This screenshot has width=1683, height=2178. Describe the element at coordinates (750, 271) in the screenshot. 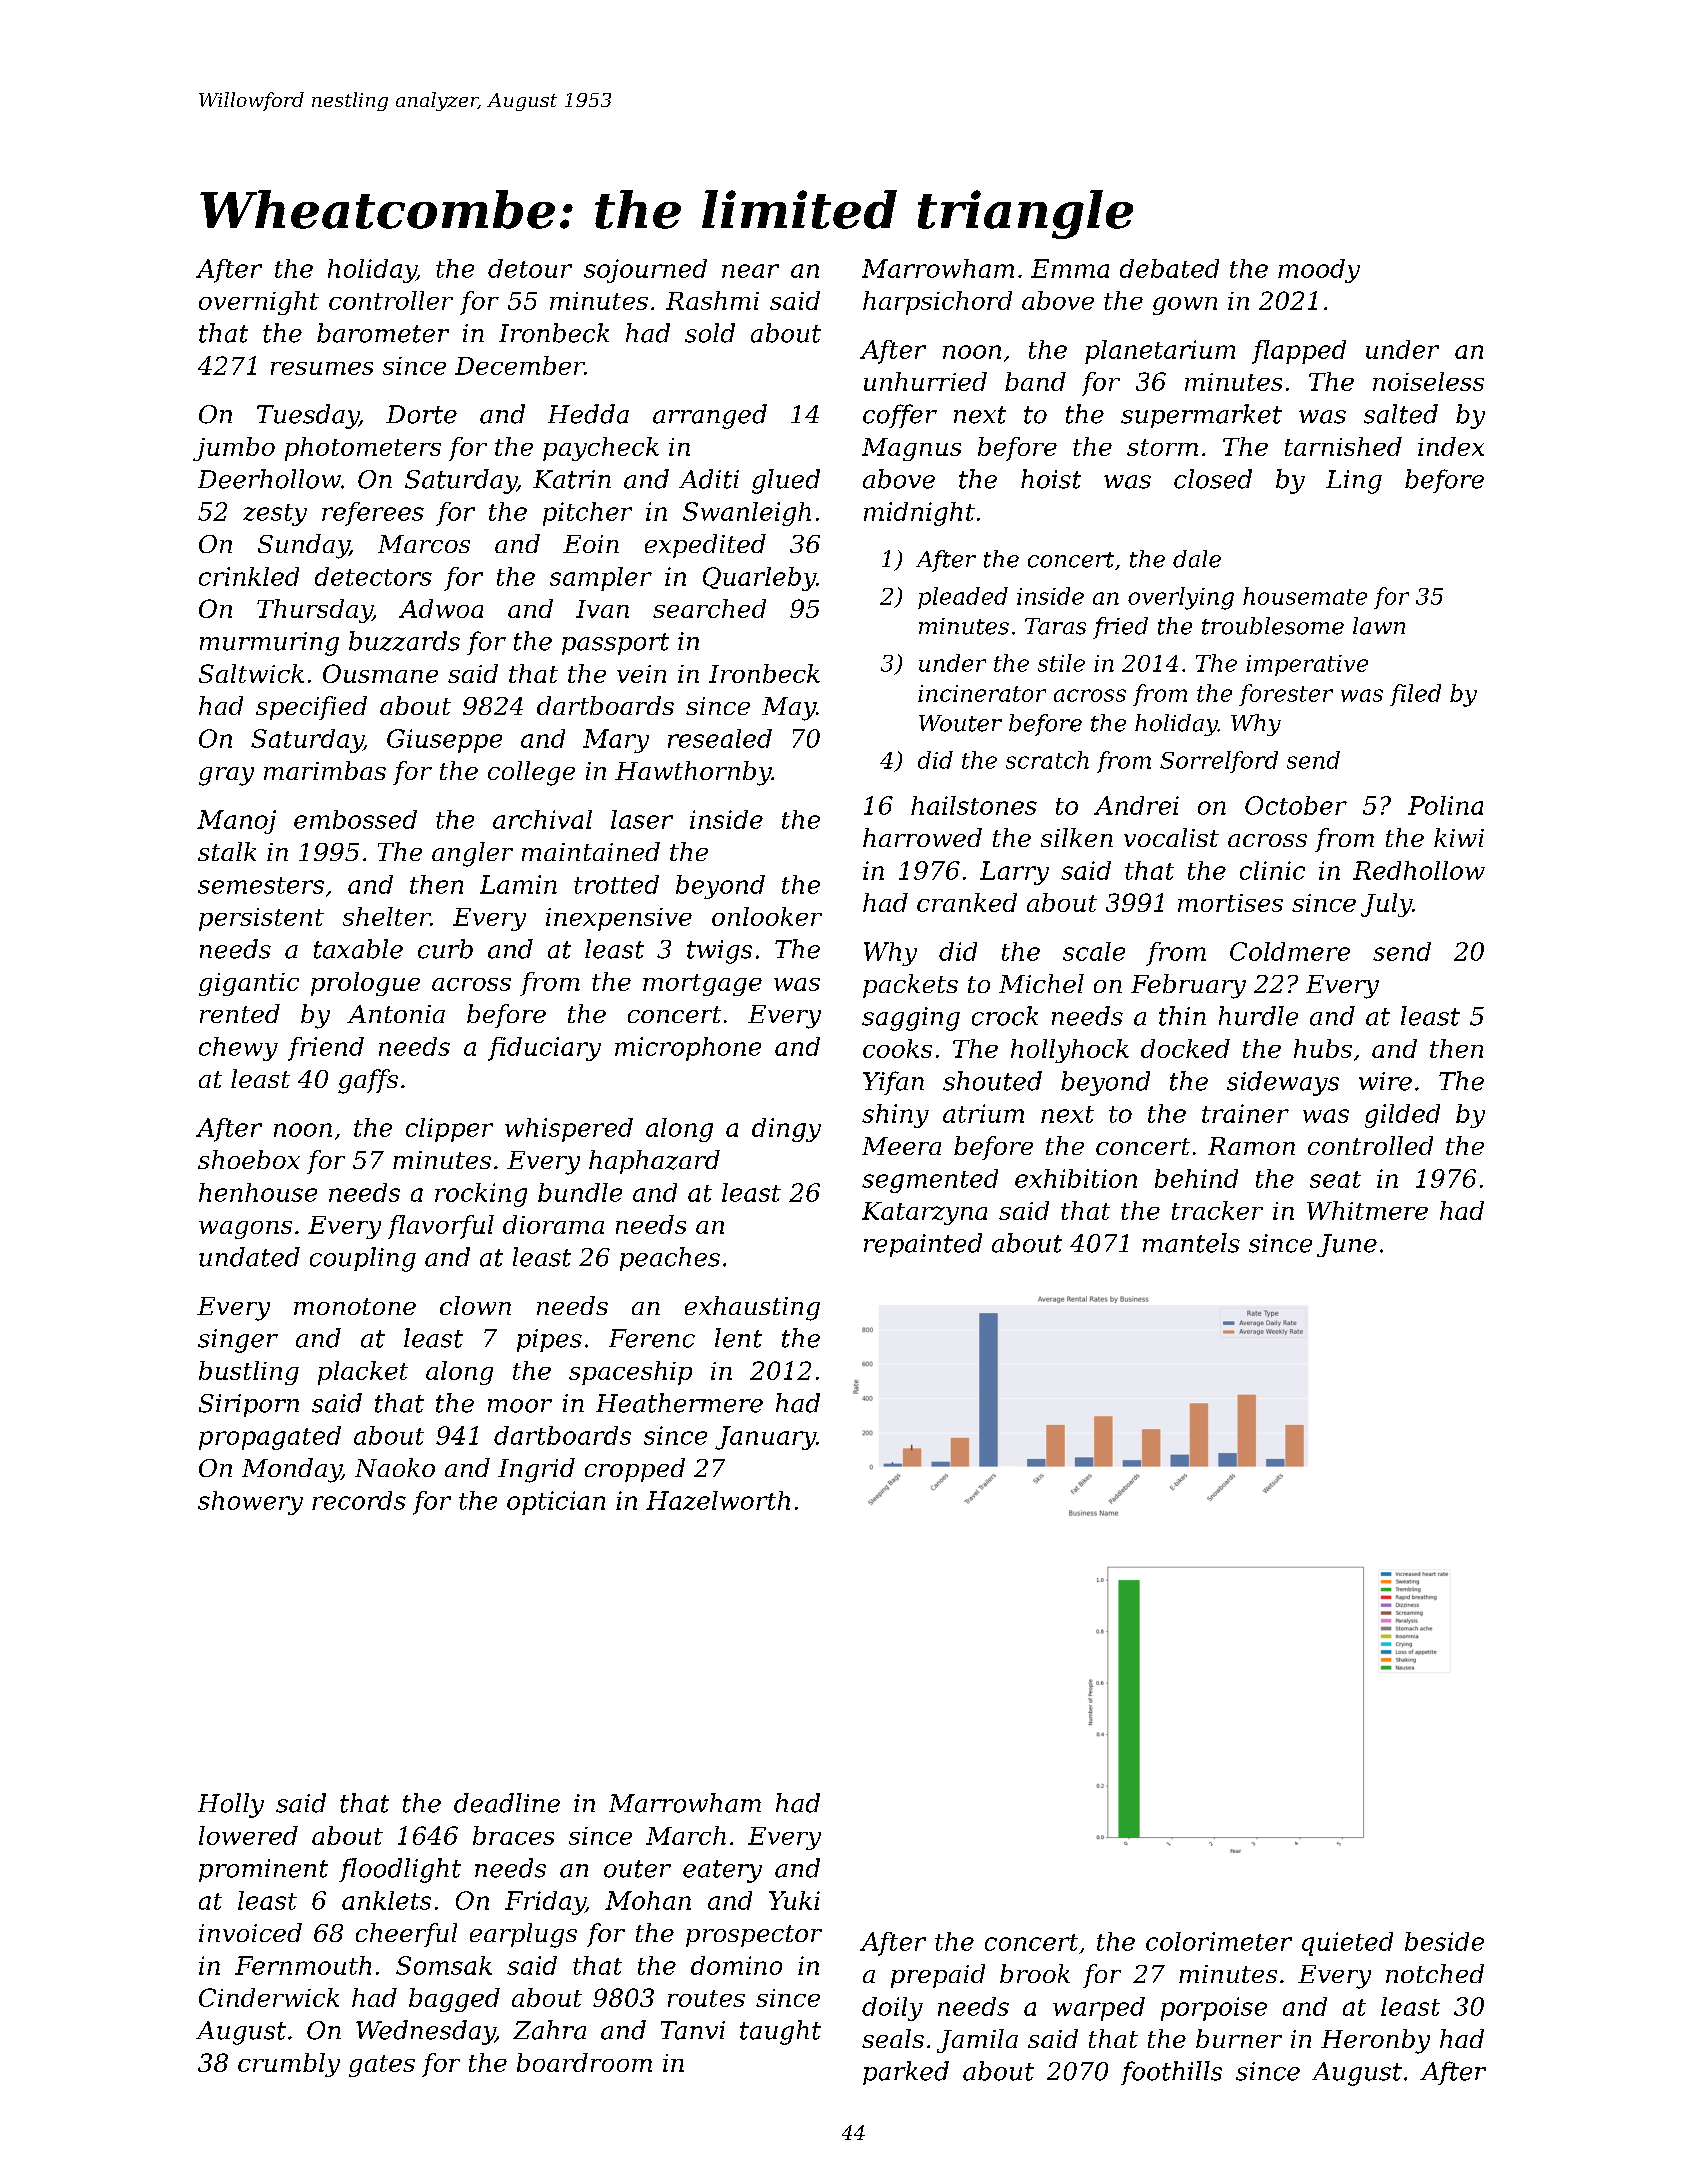

I see `near` at that location.
